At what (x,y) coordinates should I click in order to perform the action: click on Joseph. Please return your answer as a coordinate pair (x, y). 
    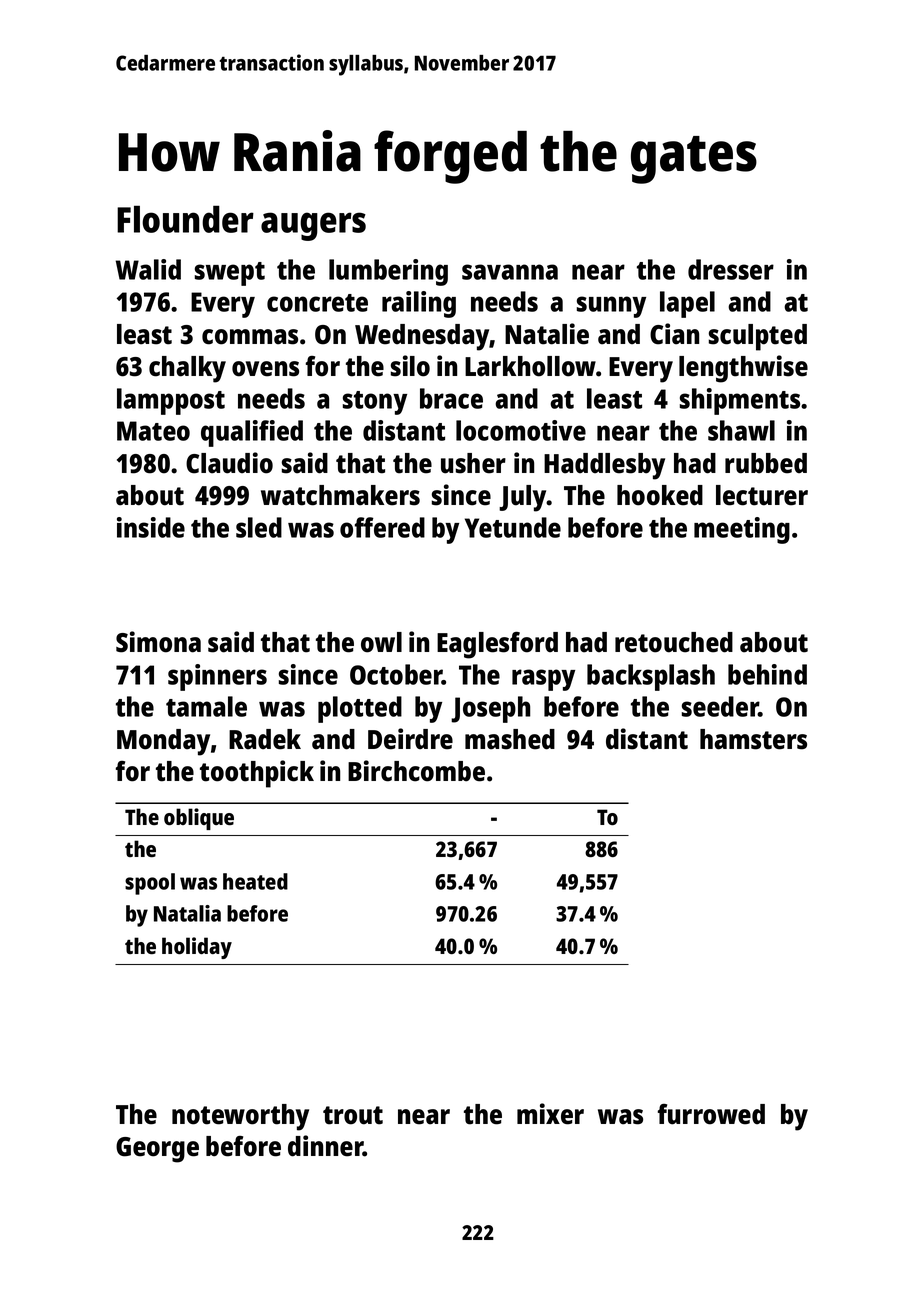
    Looking at the image, I should click on (490, 709).
